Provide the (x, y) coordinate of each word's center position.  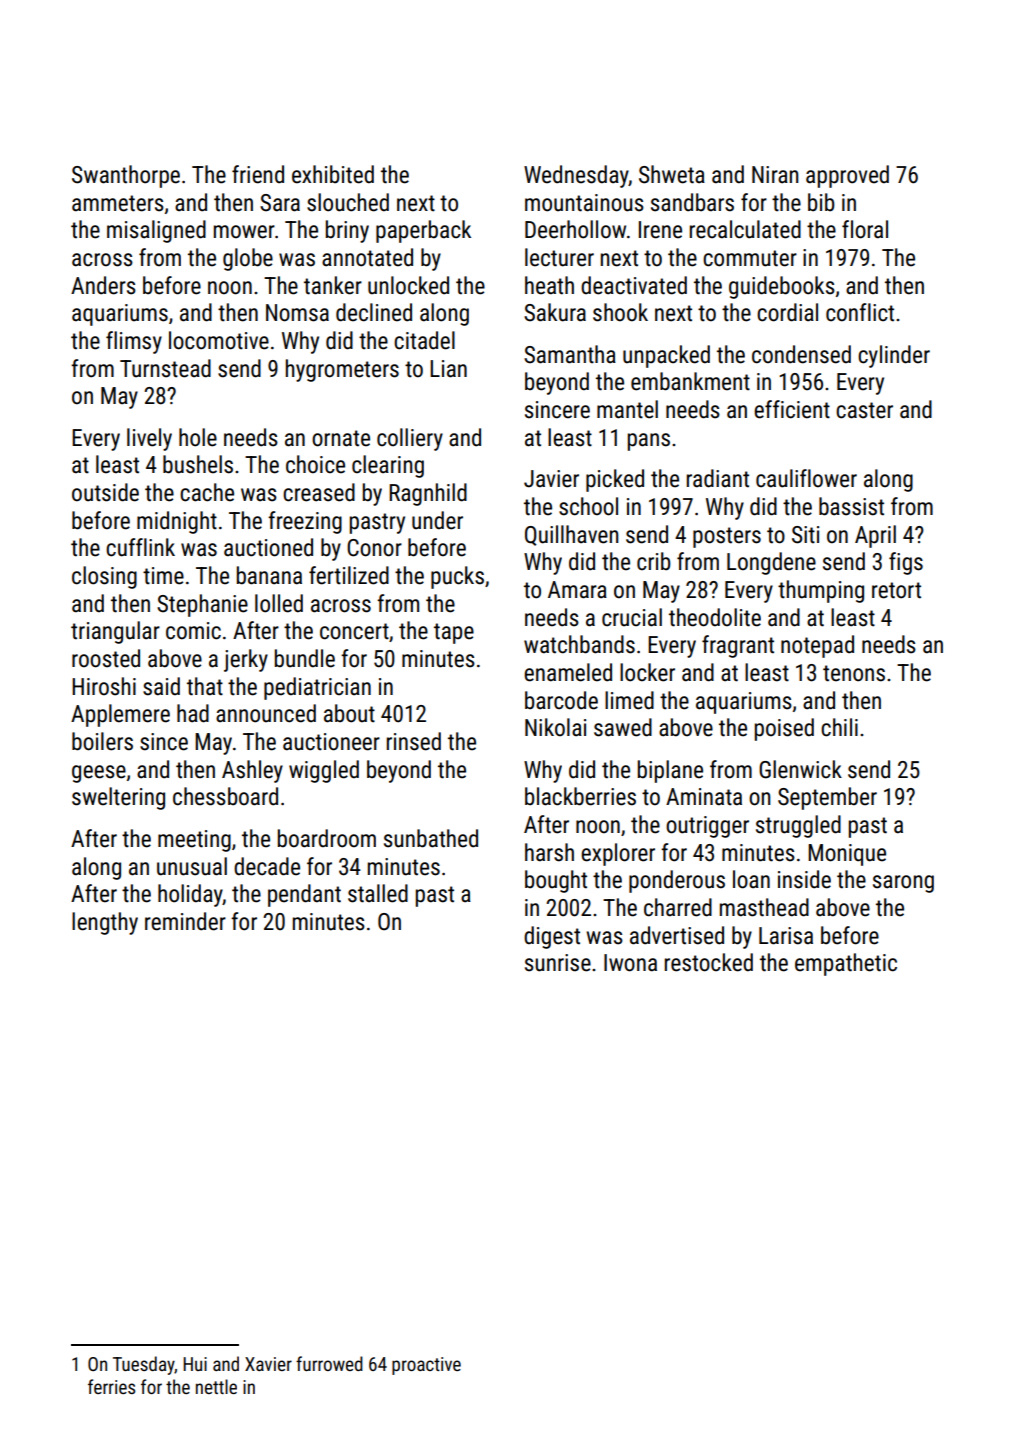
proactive (426, 1366)
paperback (423, 231)
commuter (750, 258)
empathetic (846, 964)
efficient (792, 409)
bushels (198, 464)
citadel (424, 340)
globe (248, 259)
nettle (216, 1386)
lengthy (105, 923)
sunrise (558, 963)
